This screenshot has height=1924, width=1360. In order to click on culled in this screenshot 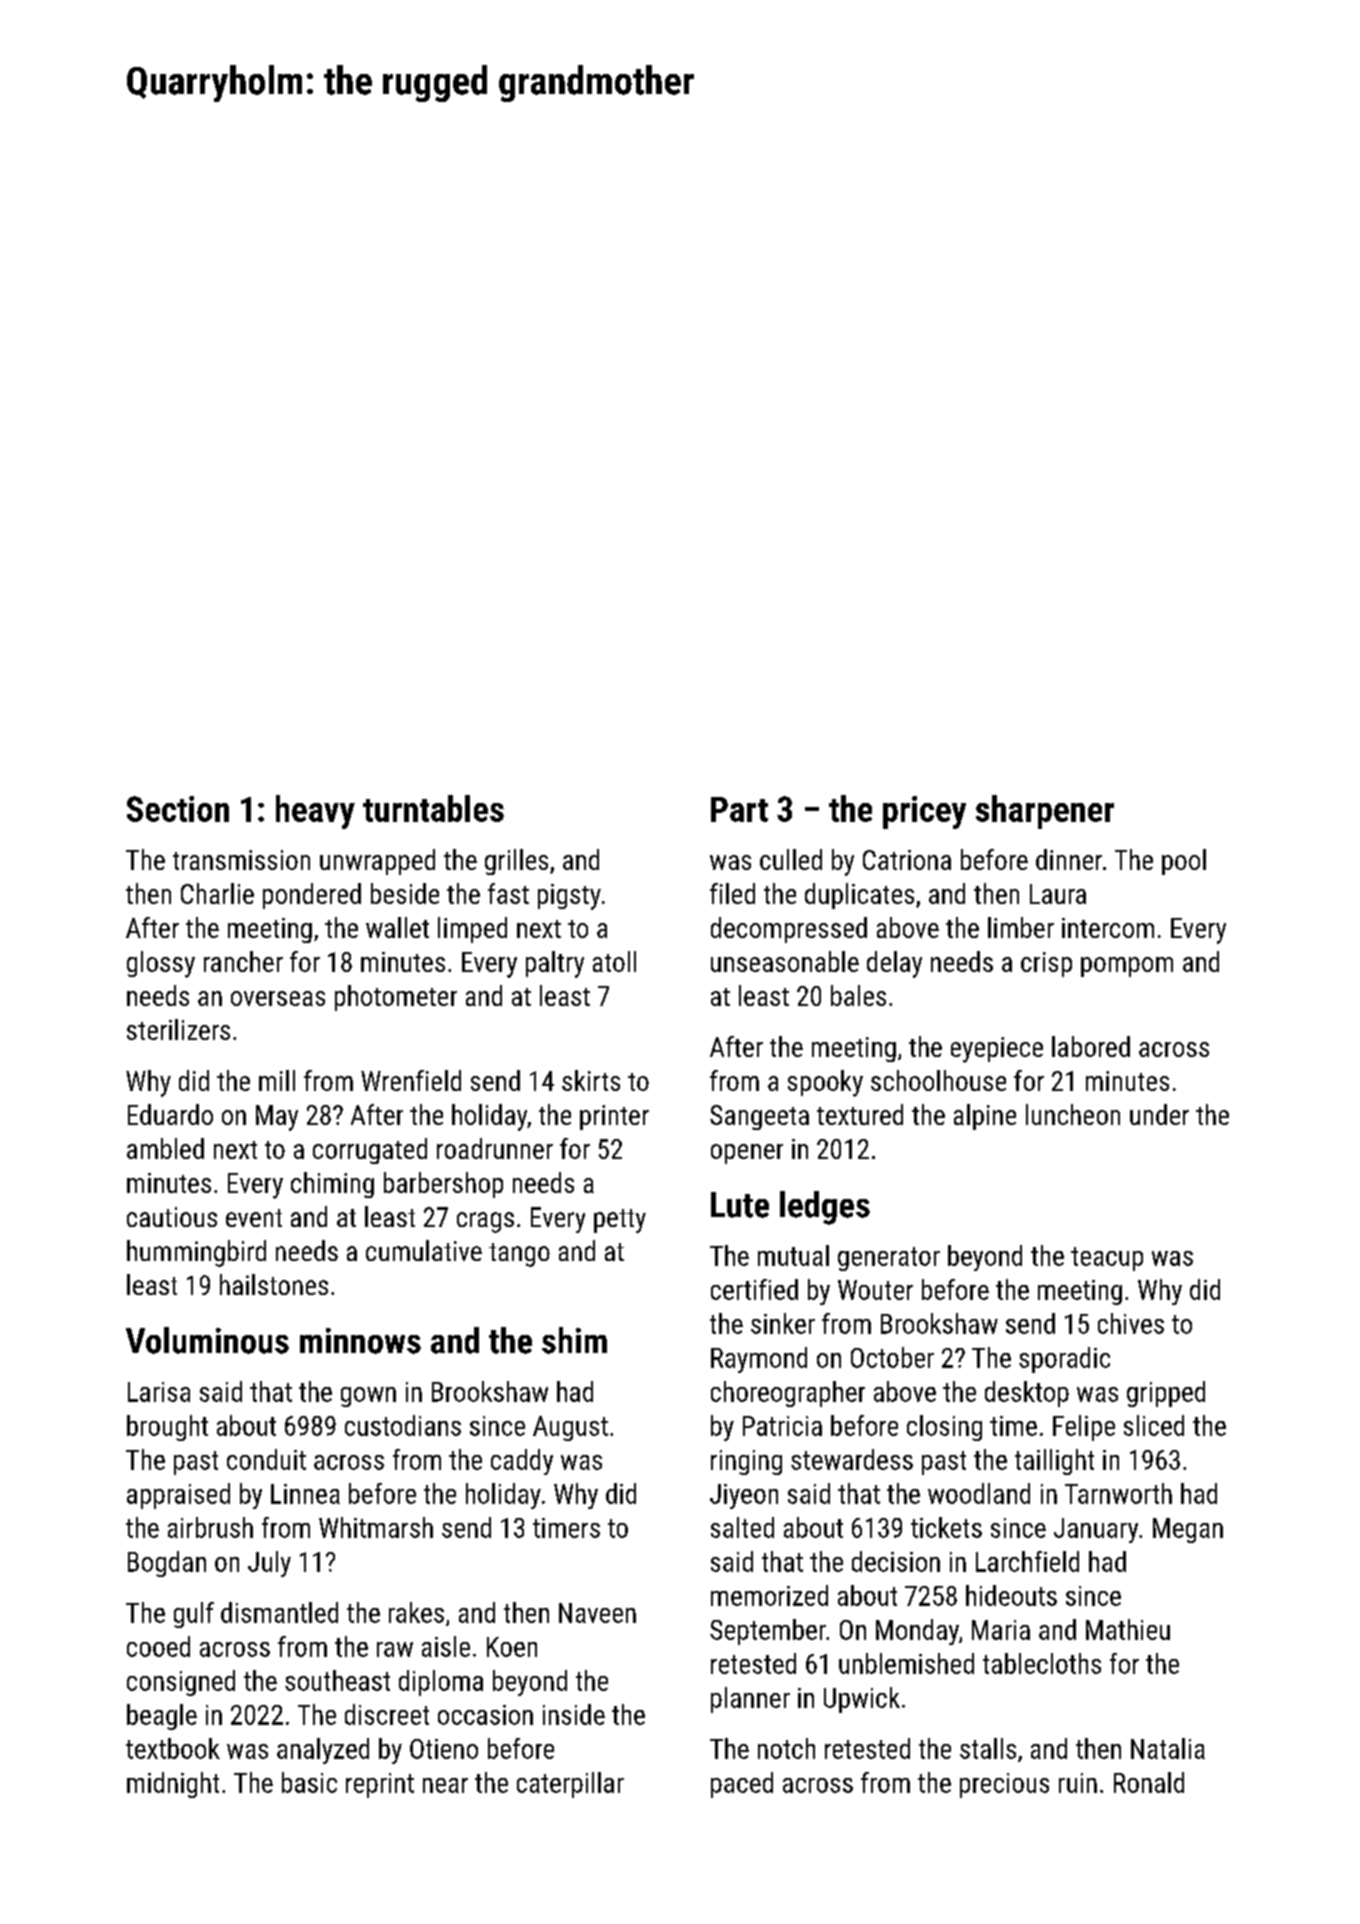, I will do `click(791, 859)`.
